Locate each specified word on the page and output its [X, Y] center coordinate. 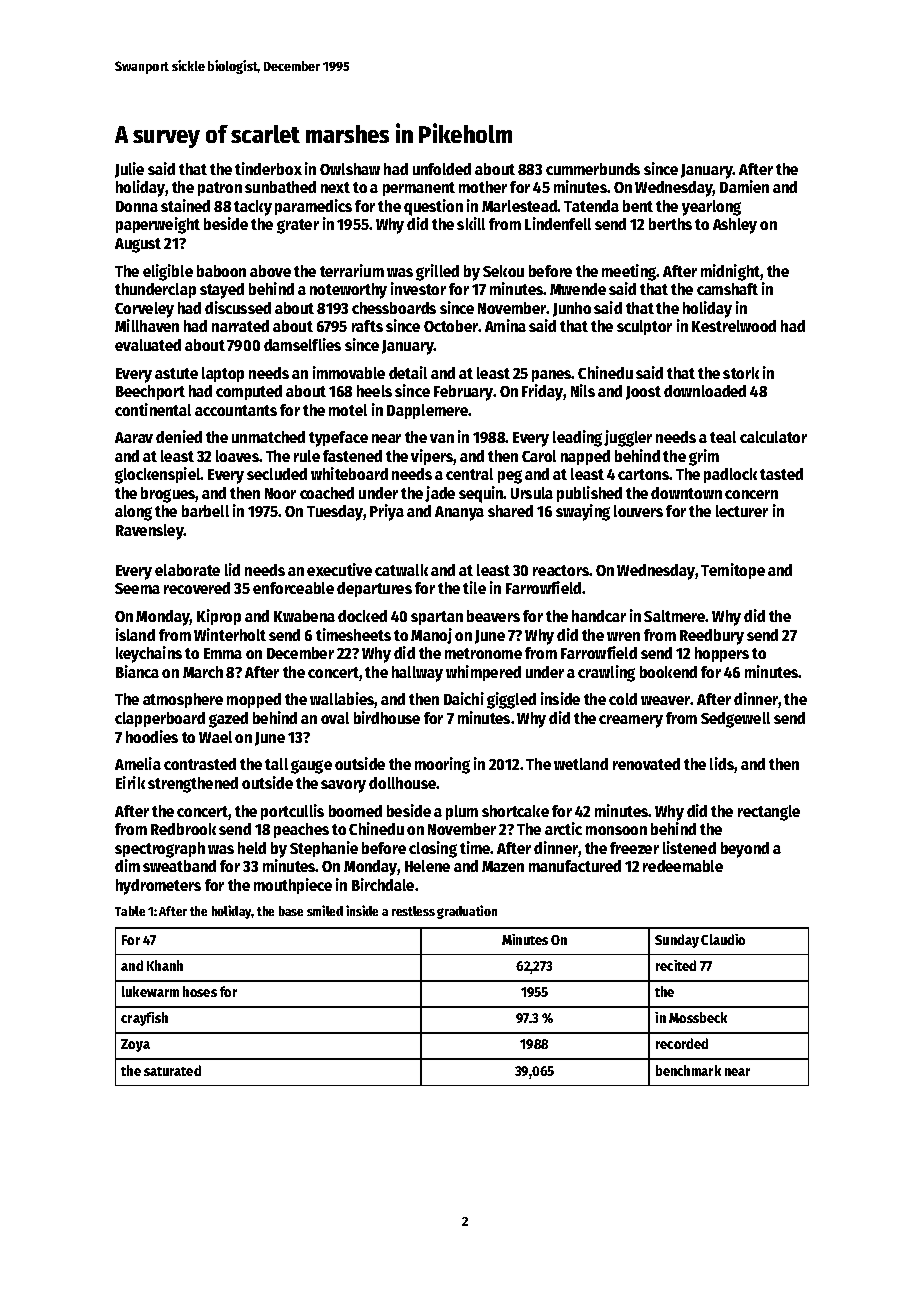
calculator [773, 437]
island [135, 634]
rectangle [769, 813]
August [138, 245]
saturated [172, 1070]
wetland [581, 764]
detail [408, 372]
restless [413, 911]
